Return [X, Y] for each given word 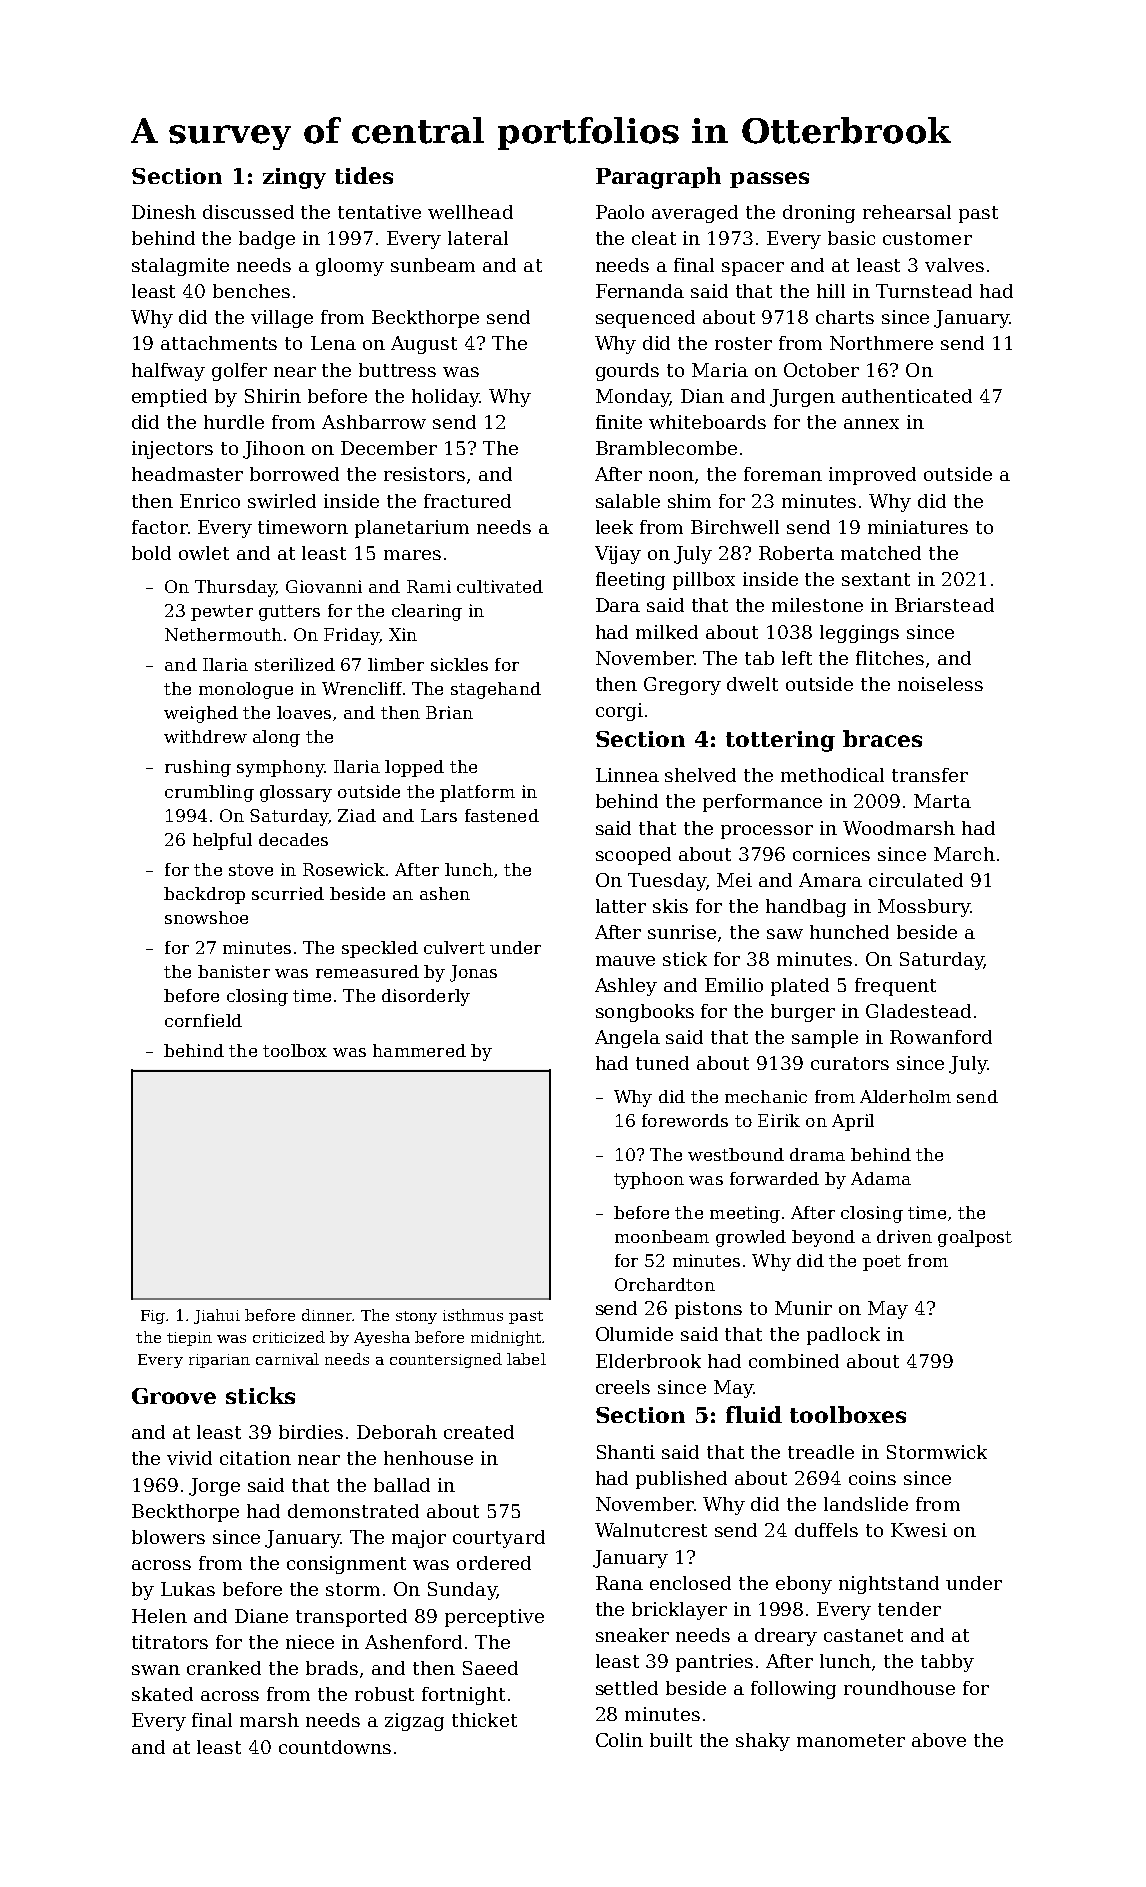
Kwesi [919, 1530]
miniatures [918, 527]
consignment [346, 1565]
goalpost [975, 1238]
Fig [153, 1317]
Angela [627, 1039]
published [681, 1480]
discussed [248, 212]
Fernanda [640, 291]
